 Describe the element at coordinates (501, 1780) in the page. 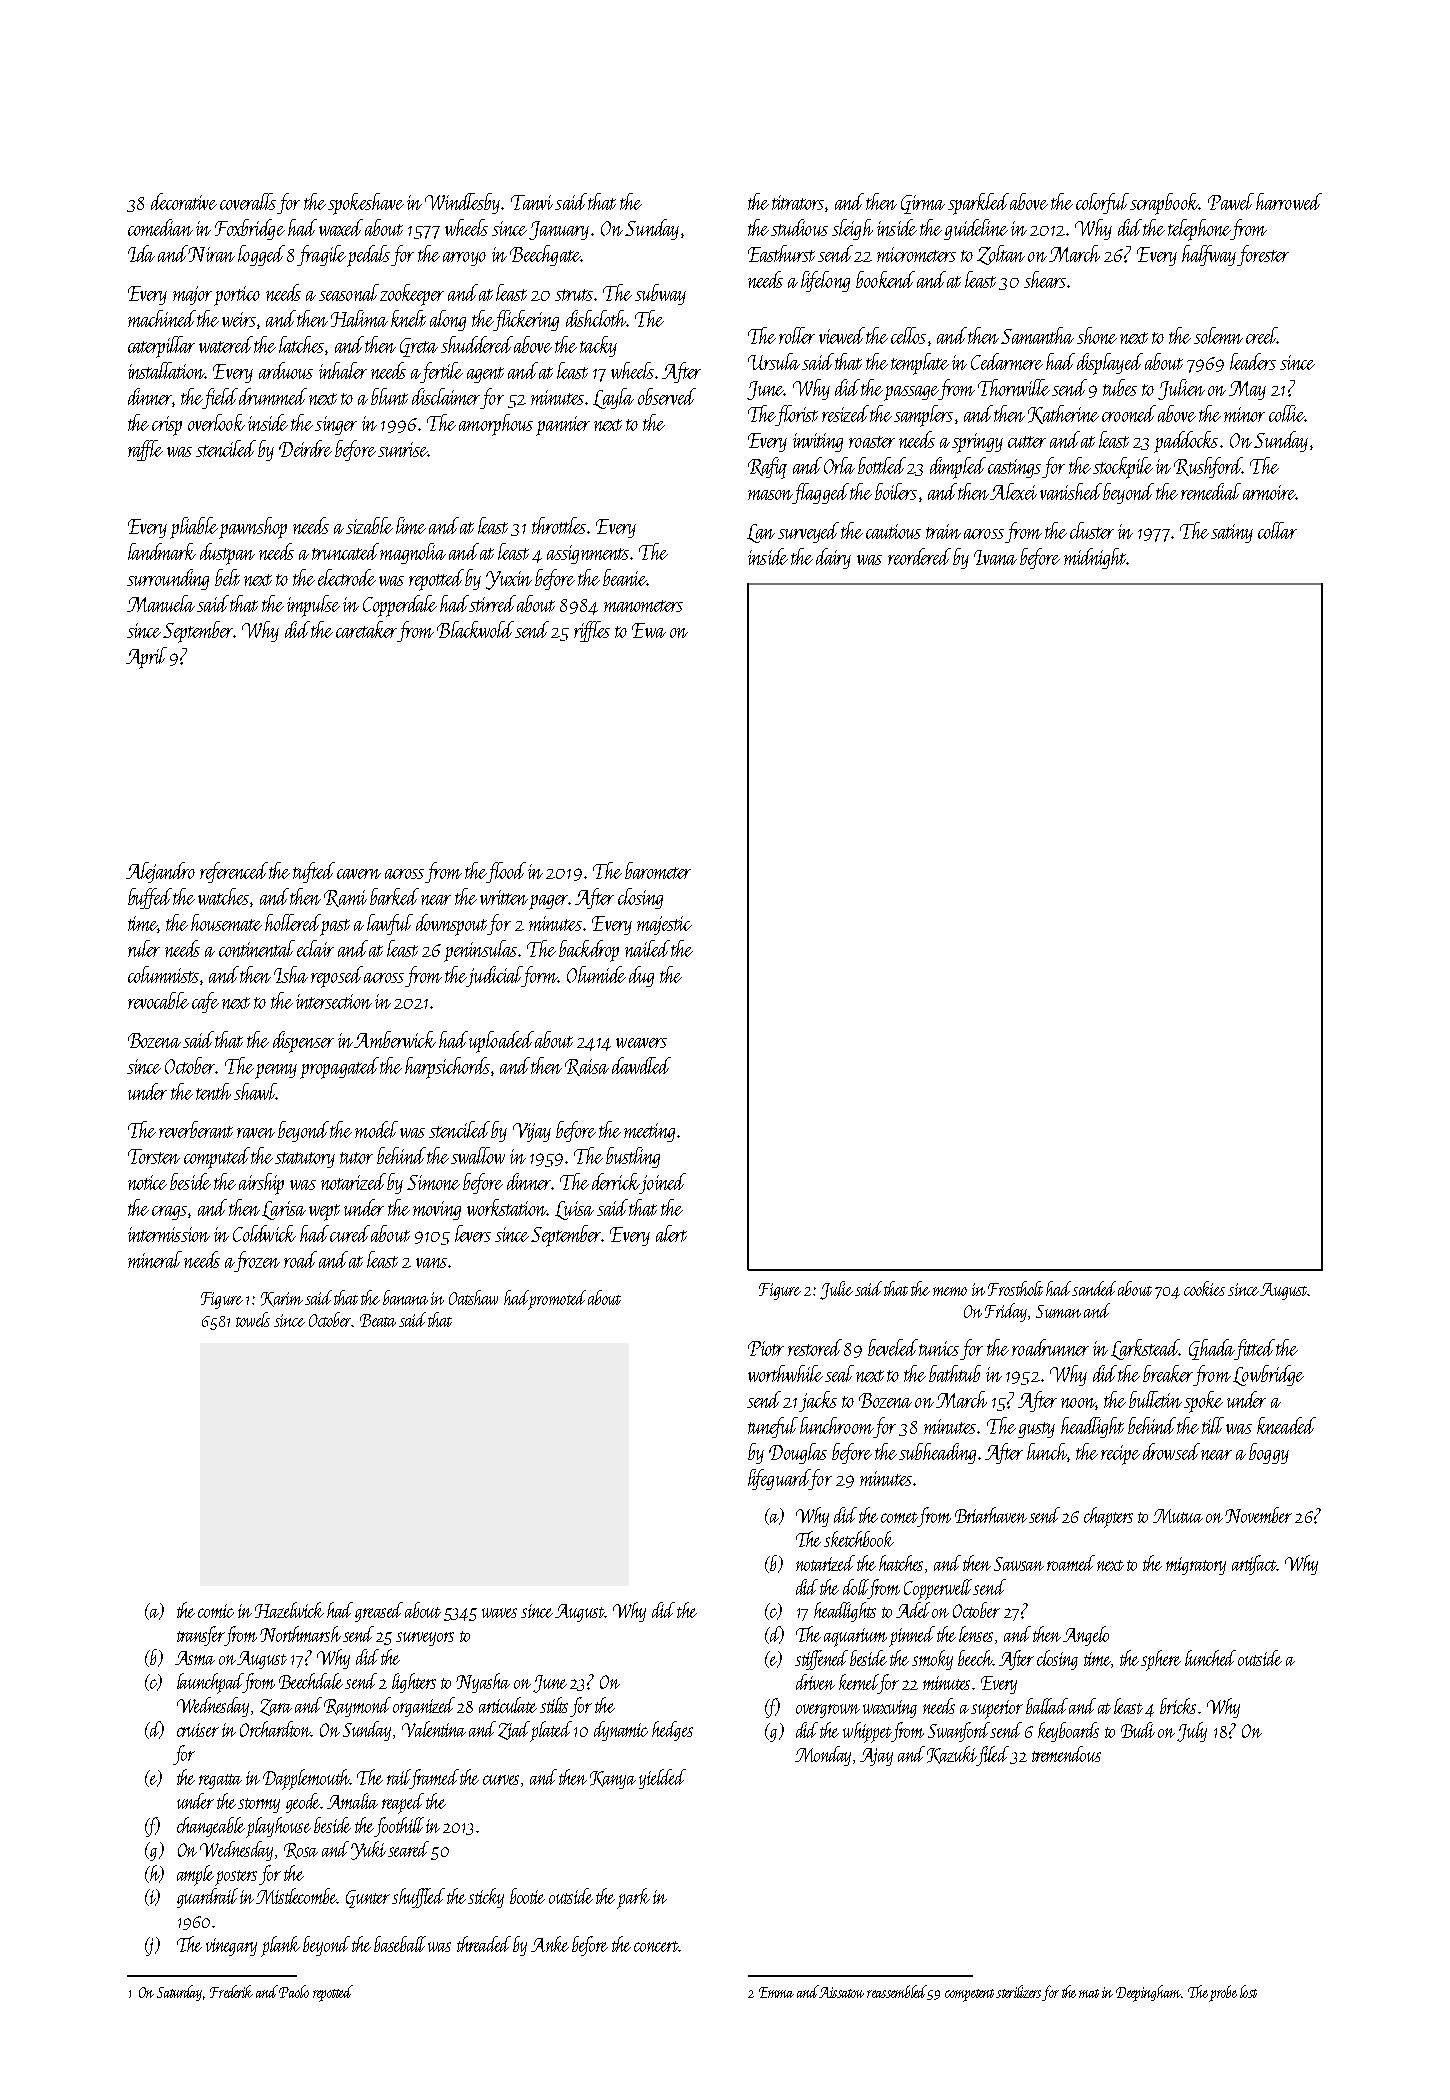

I see `curves` at that location.
